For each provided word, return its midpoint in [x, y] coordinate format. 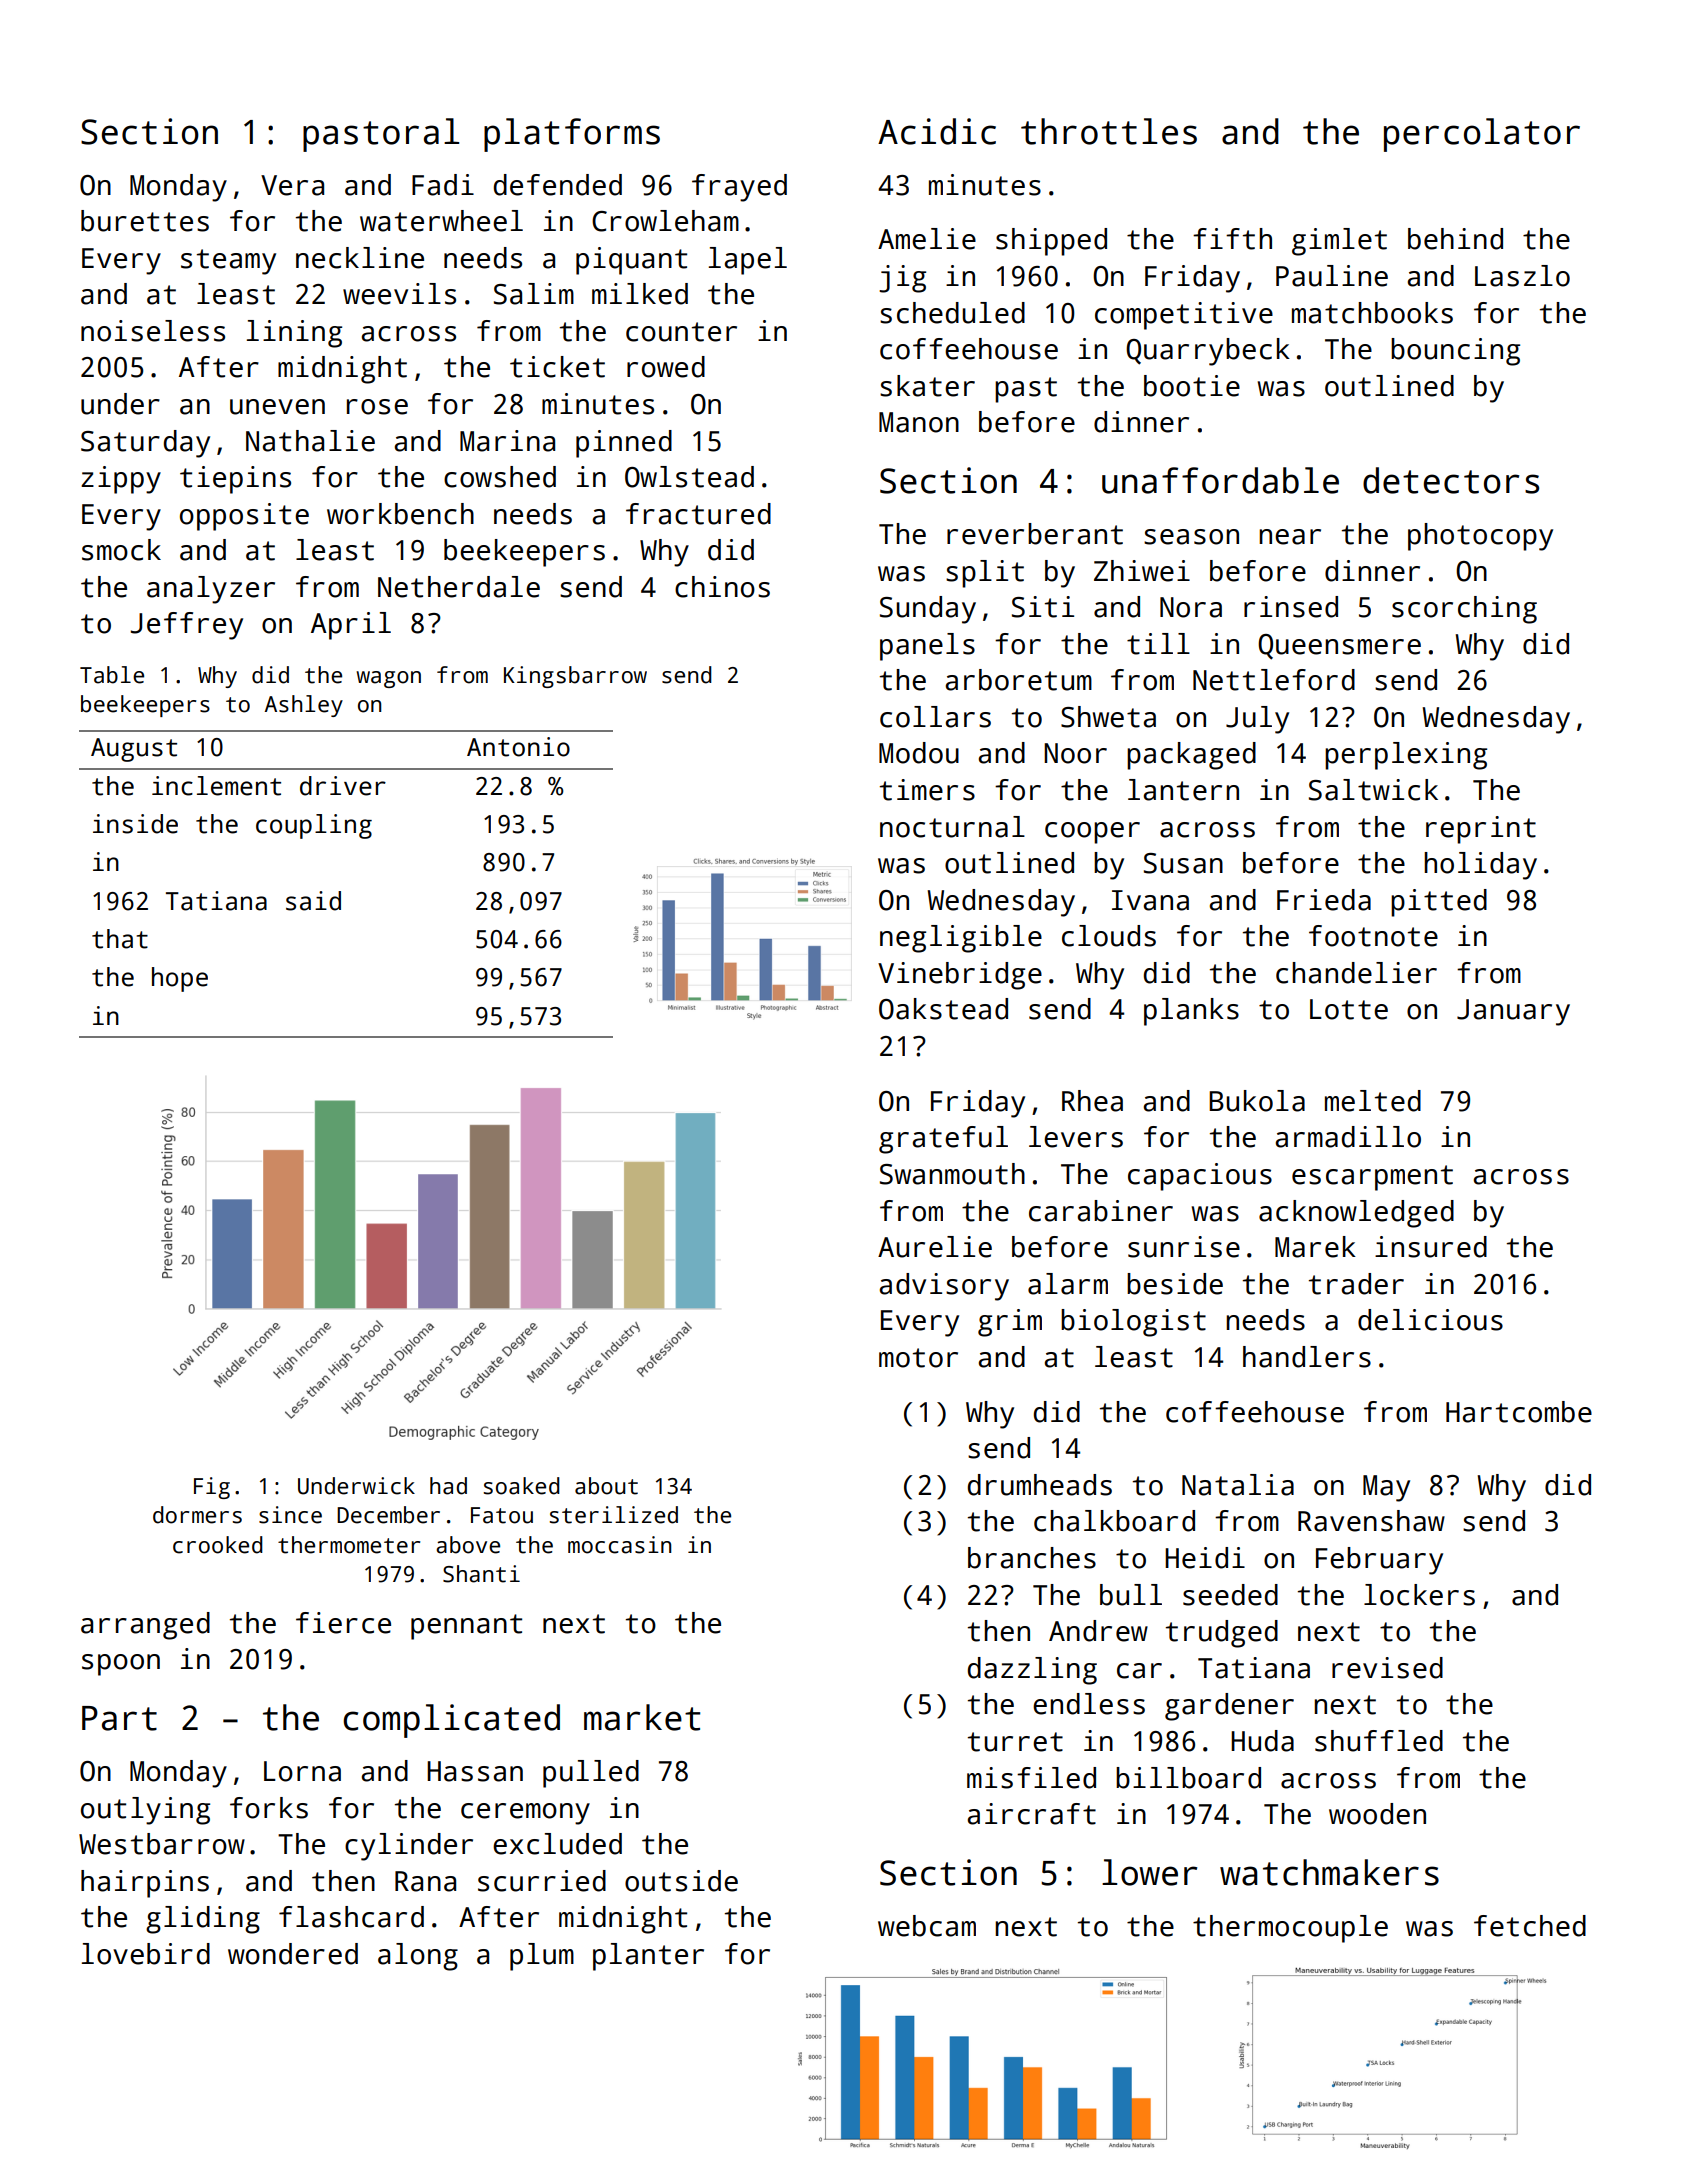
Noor [1075, 753]
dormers [197, 1515]
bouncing [1455, 352]
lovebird [146, 1954]
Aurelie [935, 1247]
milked [640, 294]
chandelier [1356, 973]
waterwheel [441, 221]
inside [135, 824]
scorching [1464, 610]
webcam [927, 1926]
